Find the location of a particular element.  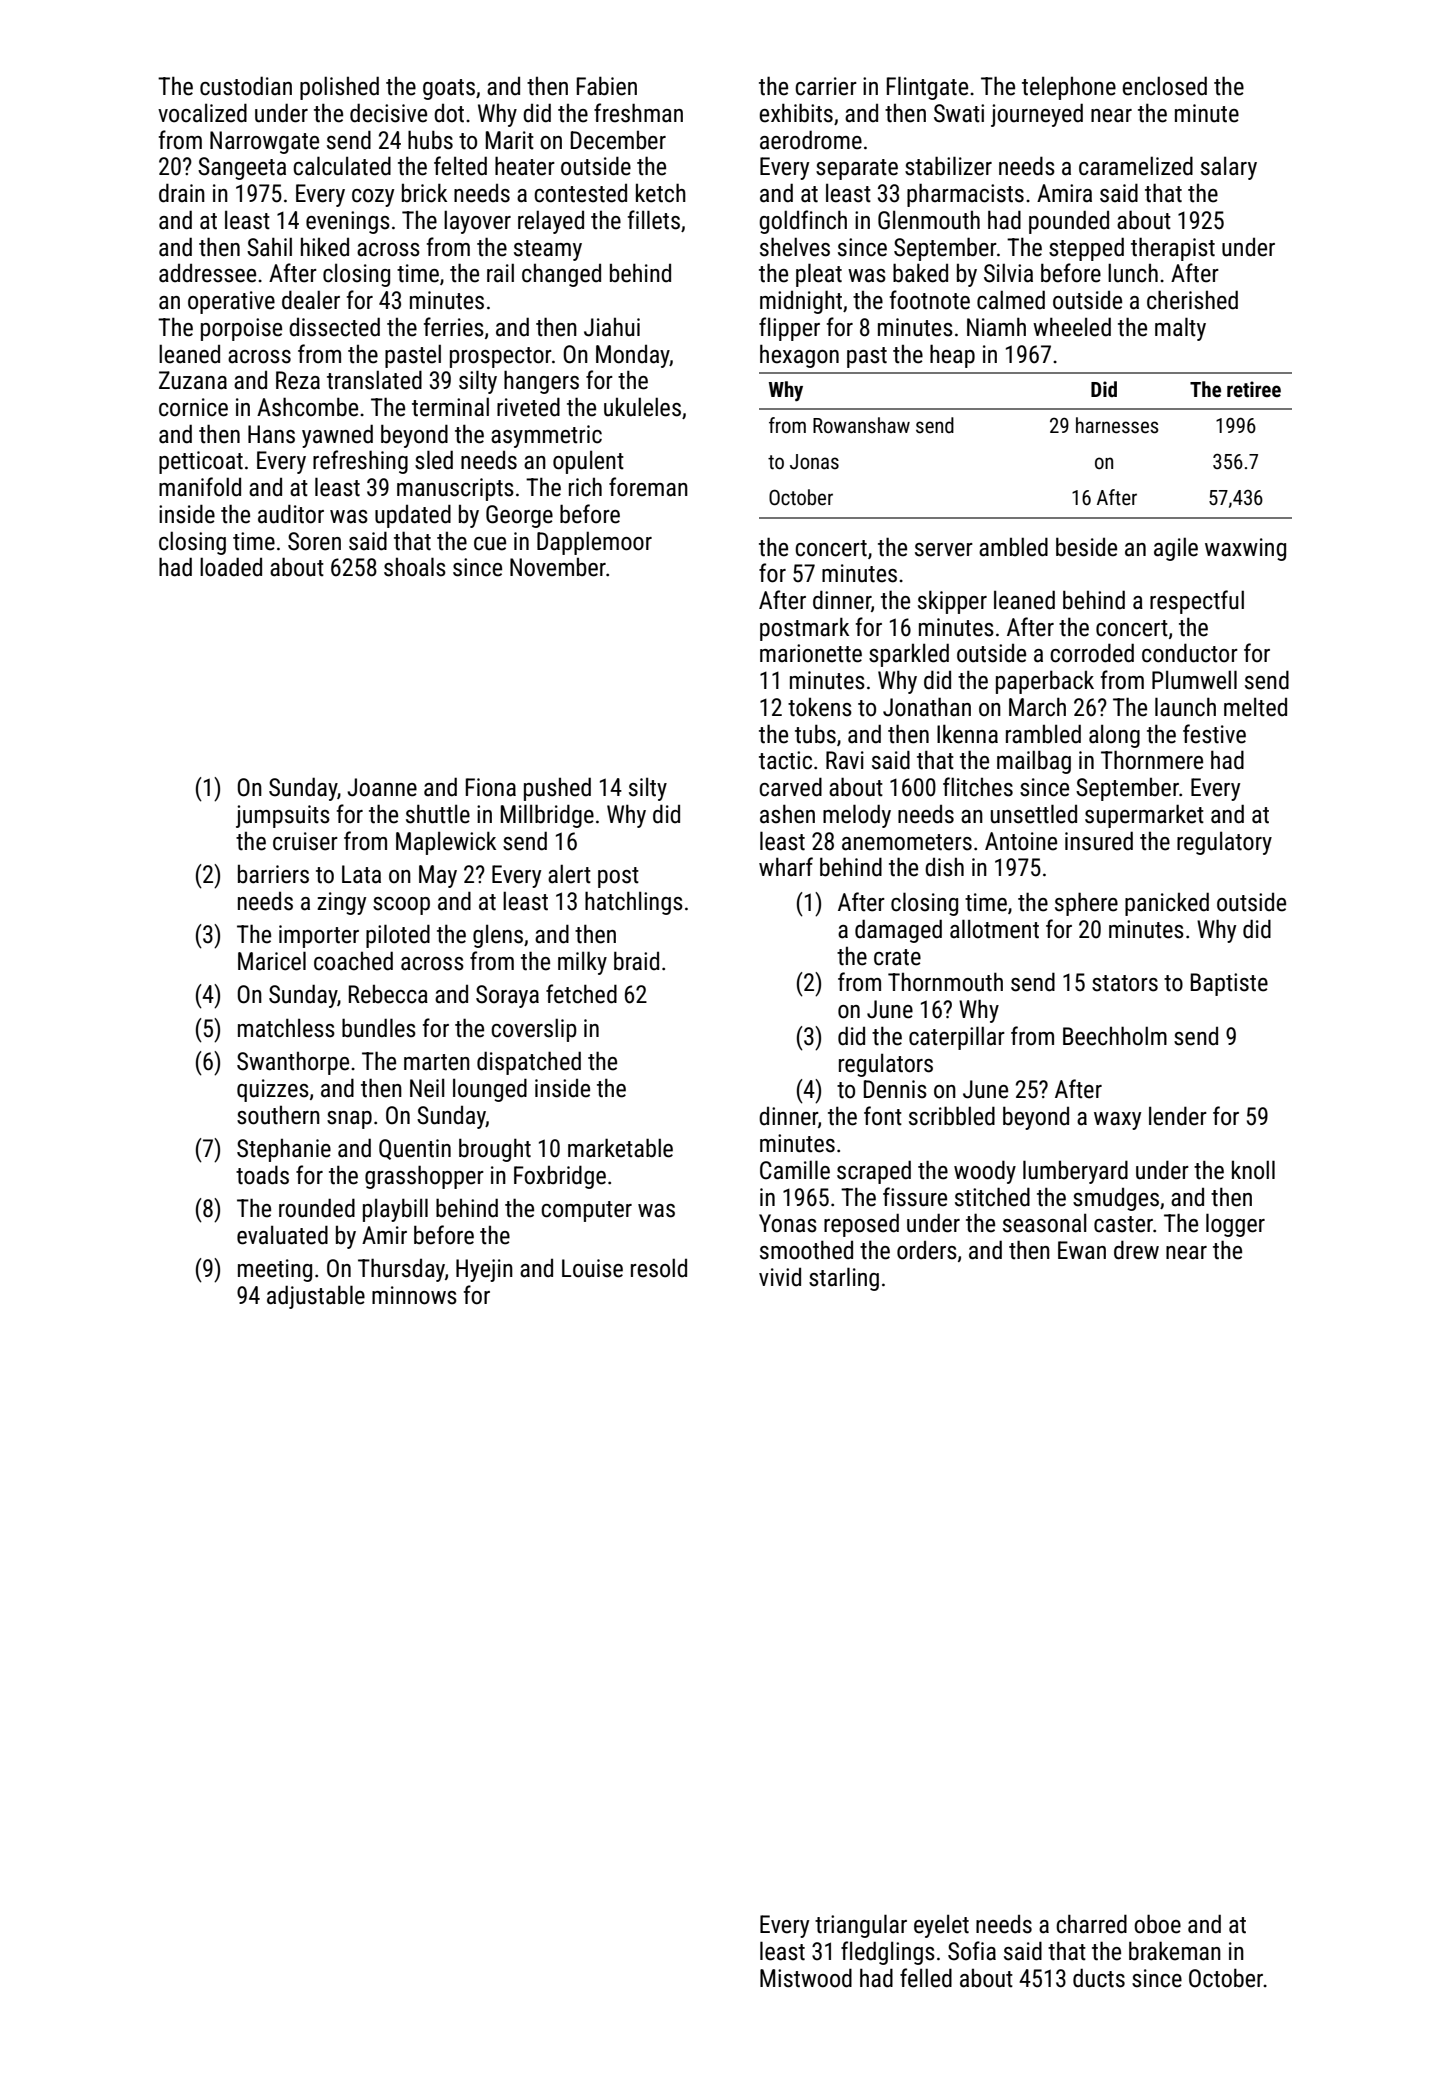

Joanne is located at coordinates (382, 787).
